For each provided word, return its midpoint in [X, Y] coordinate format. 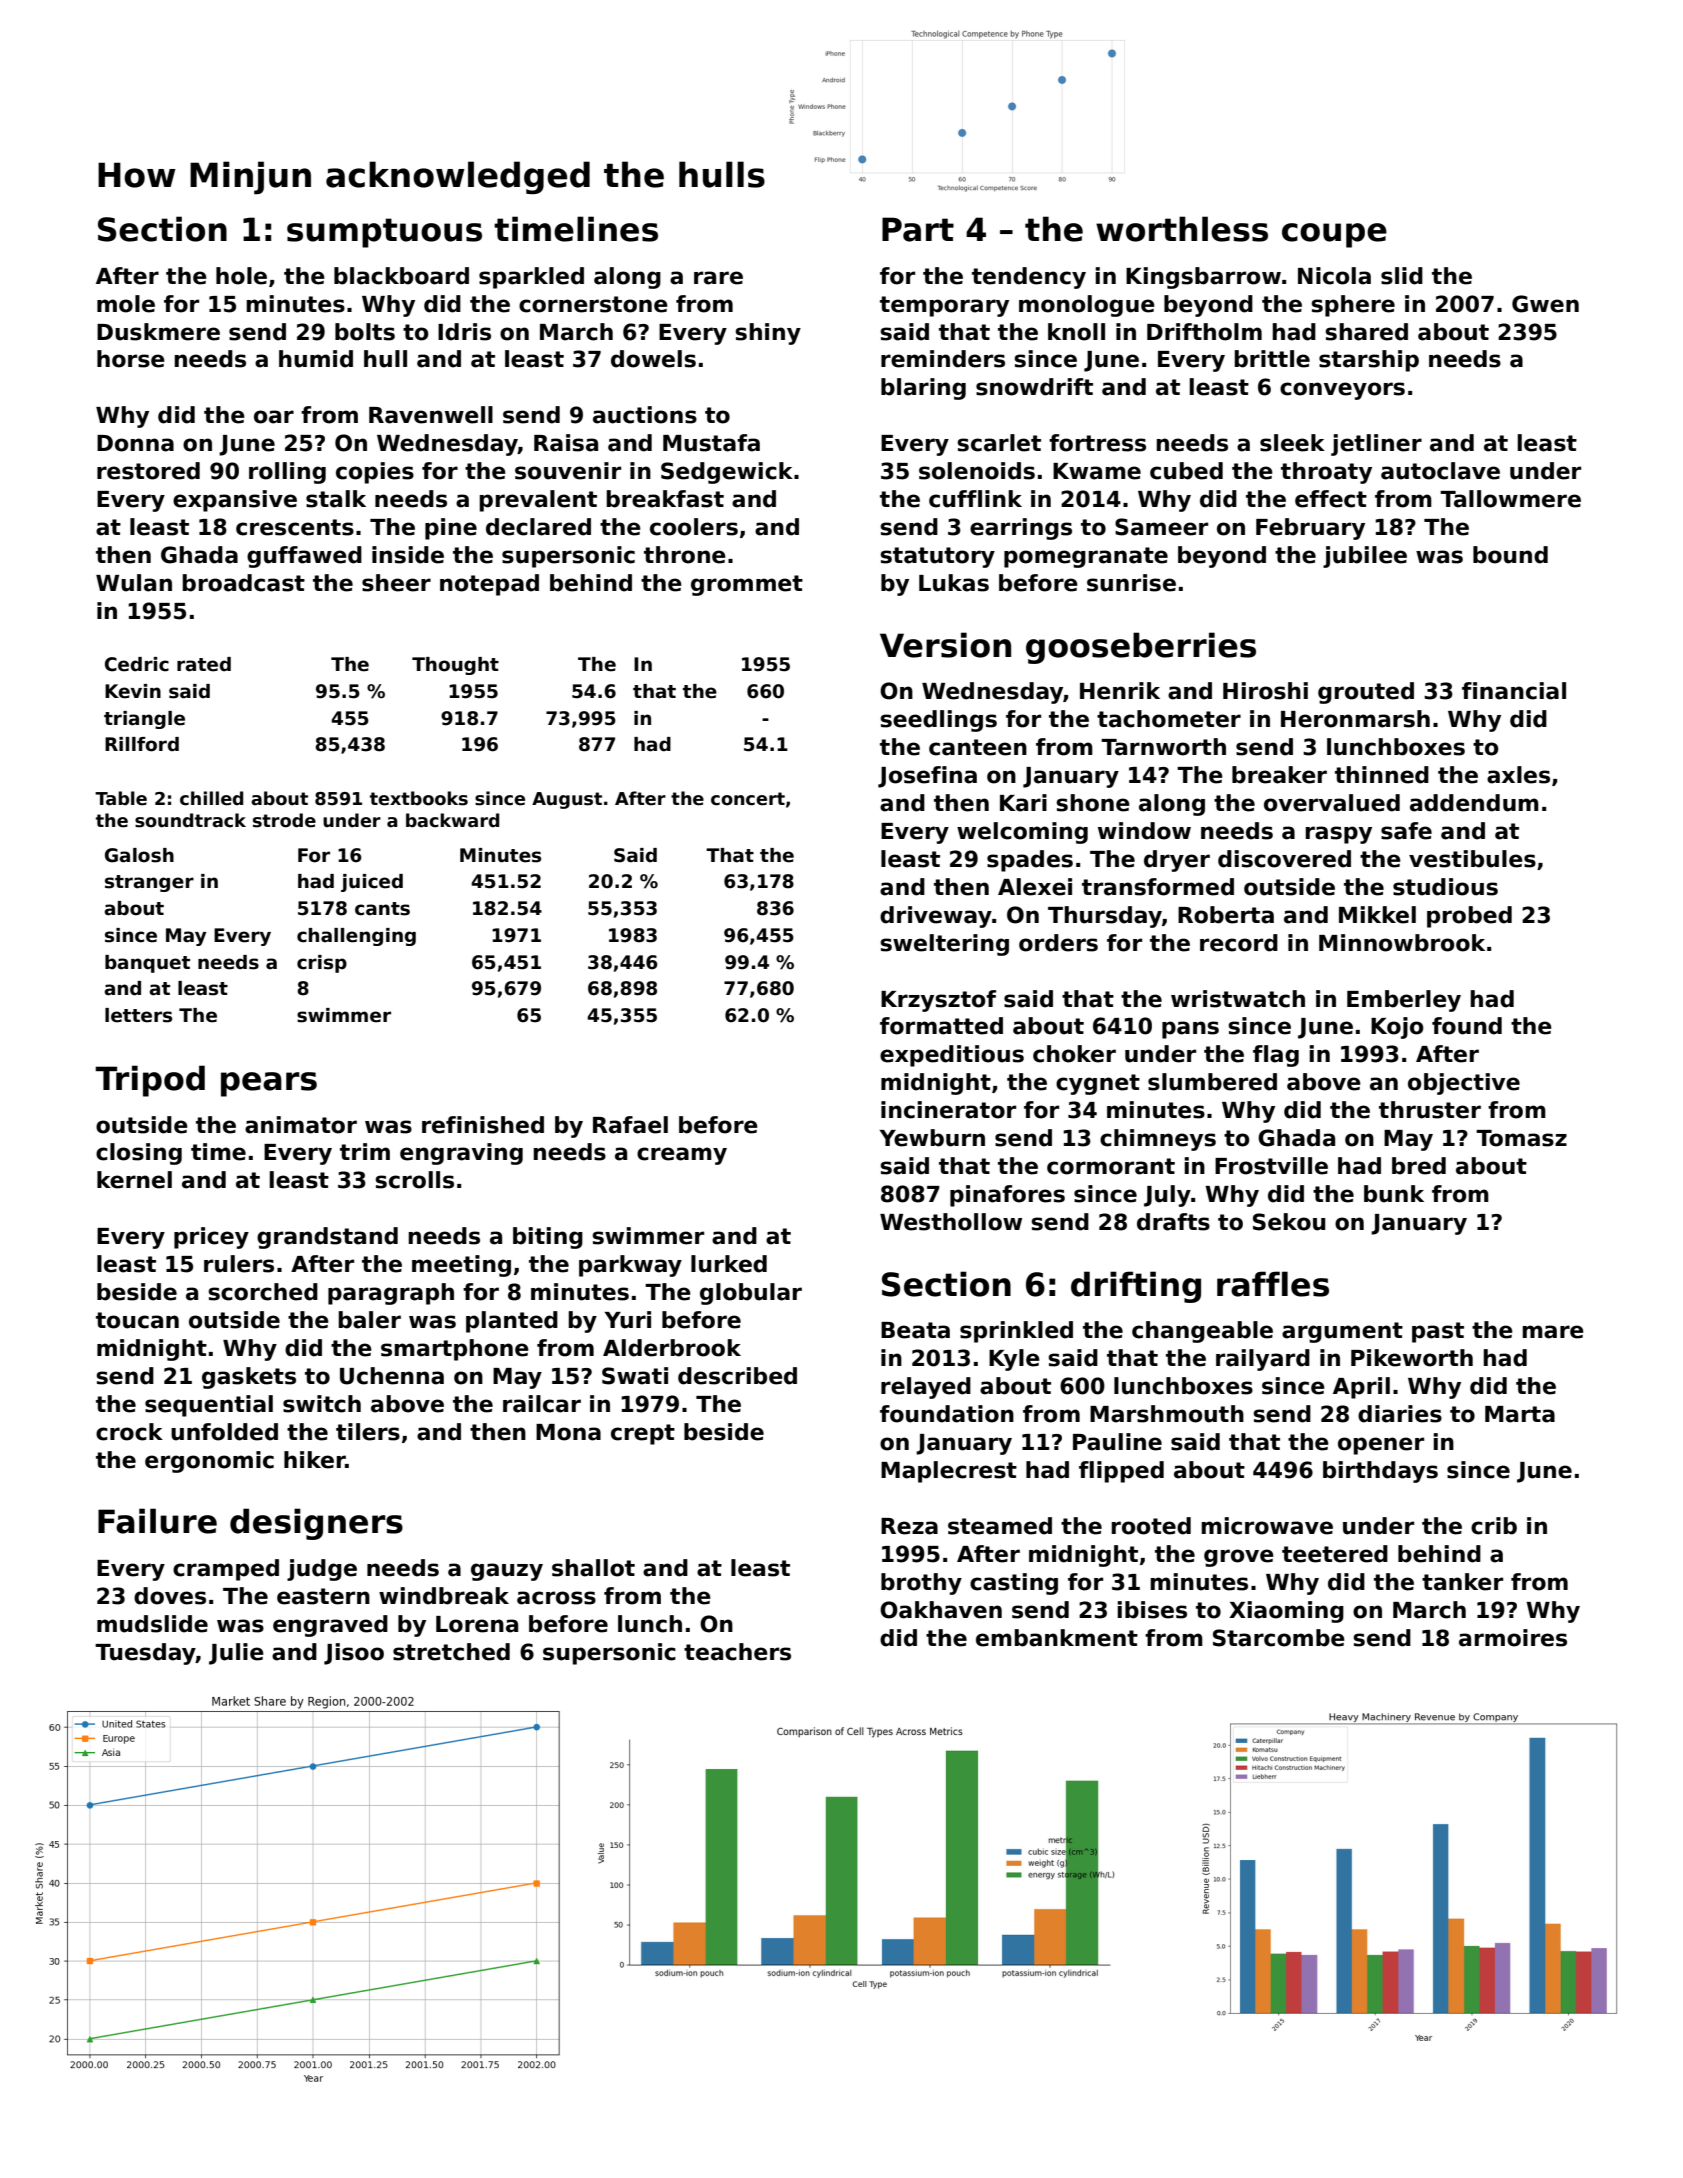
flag [1276, 1056]
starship [1369, 361]
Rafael [630, 1125]
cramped [226, 1570]
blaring [923, 389]
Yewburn [932, 1138]
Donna [135, 443]
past [1438, 1332]
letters [138, 1015]
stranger [149, 883]
